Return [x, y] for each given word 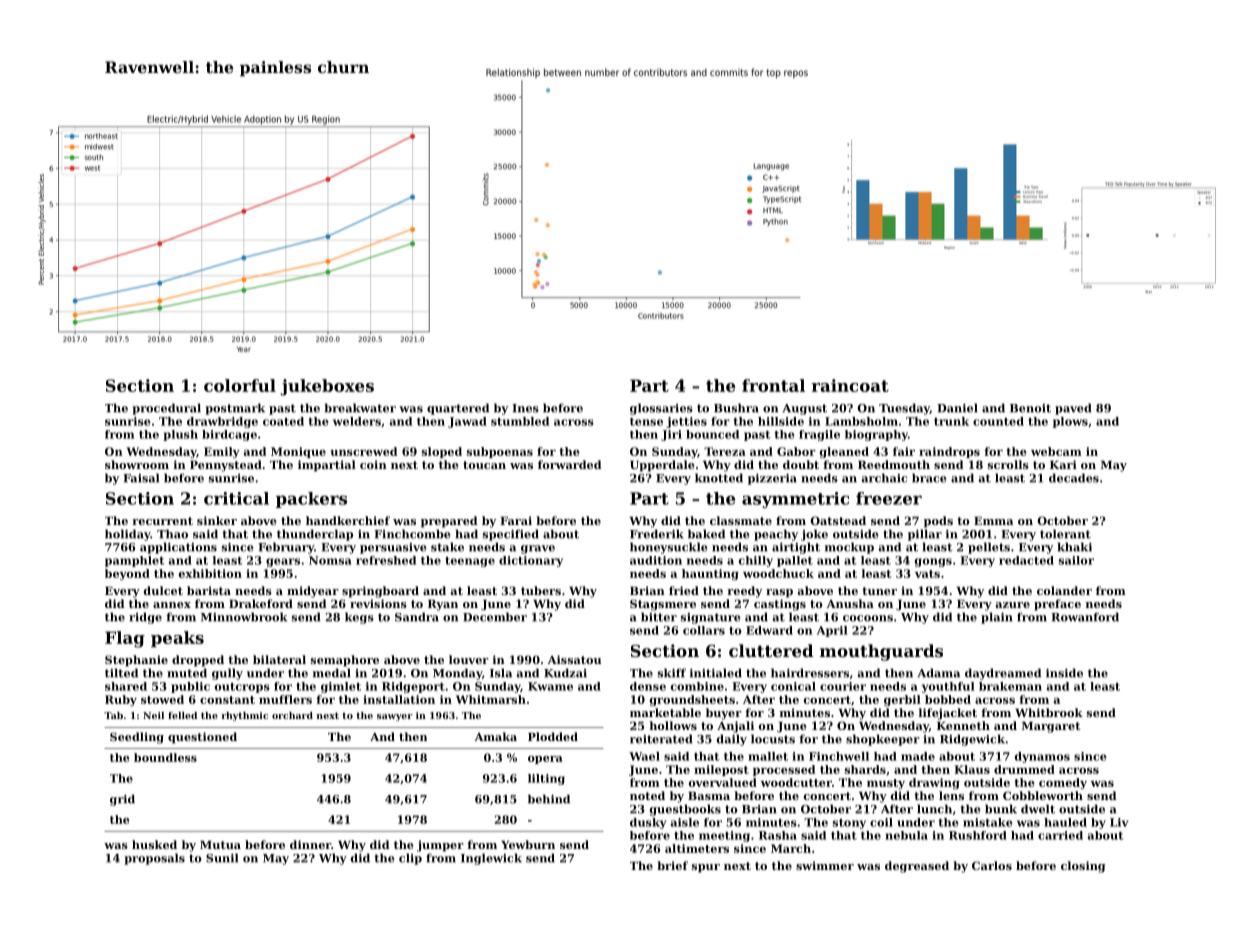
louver [469, 659]
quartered [458, 409]
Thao [172, 534]
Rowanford [1085, 617]
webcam [1056, 451]
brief [672, 865]
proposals [154, 859]
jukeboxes [327, 387]
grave [538, 549]
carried [1060, 835]
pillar [925, 535]
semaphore [345, 661]
